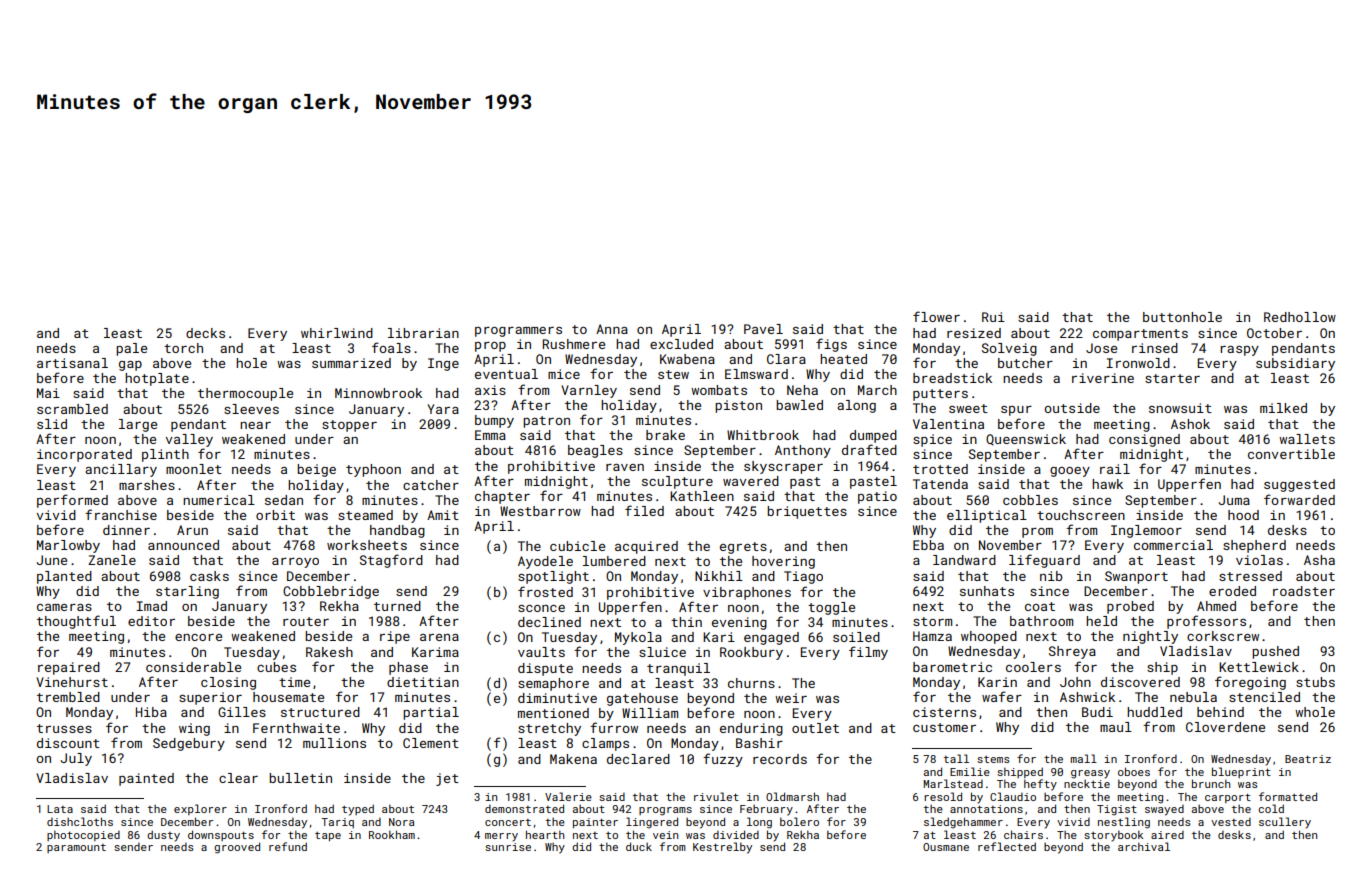  Describe the element at coordinates (294, 682) in the screenshot. I see `time` at that location.
